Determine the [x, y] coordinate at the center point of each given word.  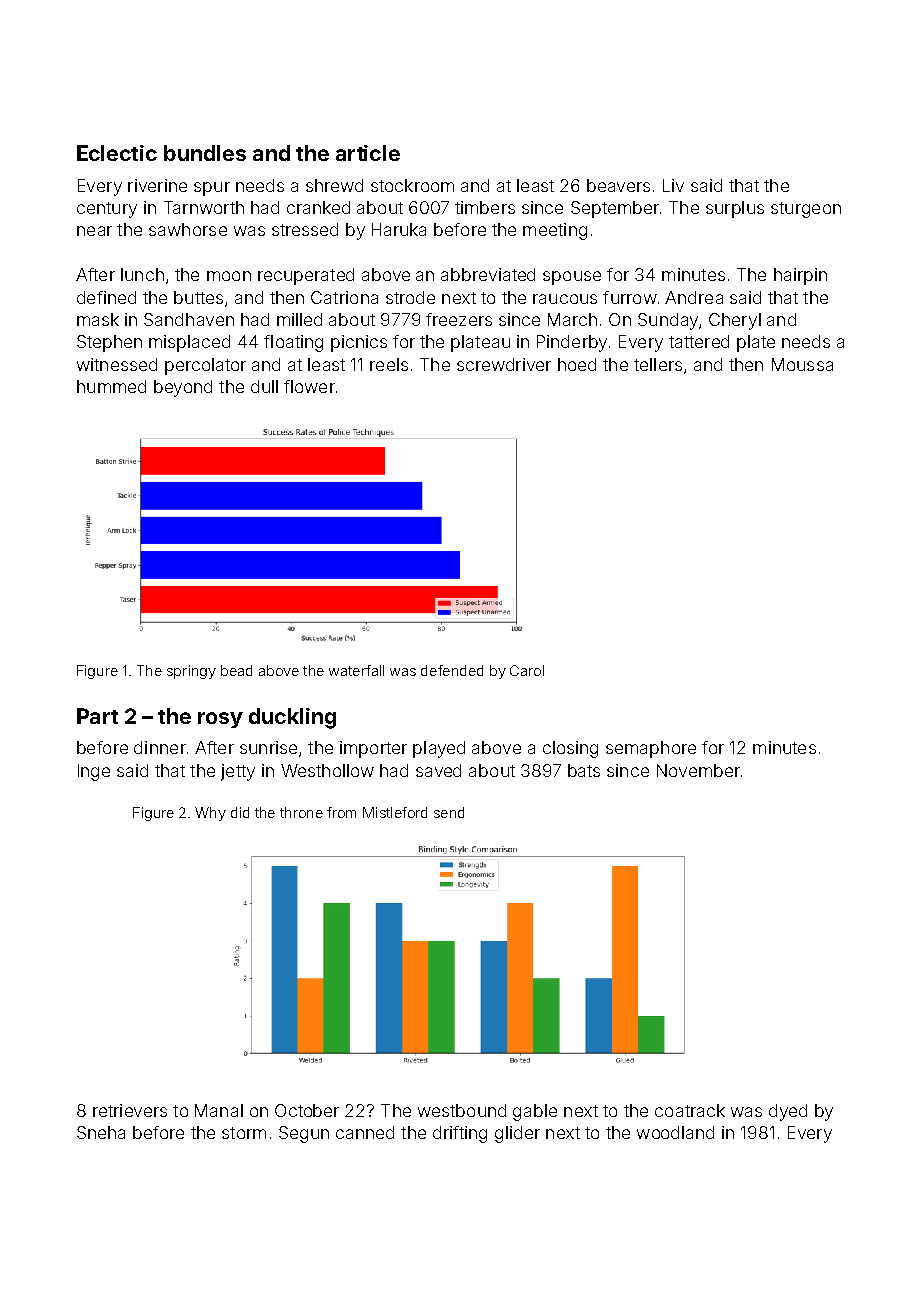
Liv [673, 185]
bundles [205, 153]
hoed [577, 364]
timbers [485, 207]
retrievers [130, 1110]
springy [191, 672]
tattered [699, 341]
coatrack [690, 1110]
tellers [658, 364]
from [341, 812]
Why [210, 814]
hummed [111, 386]
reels [389, 364]
